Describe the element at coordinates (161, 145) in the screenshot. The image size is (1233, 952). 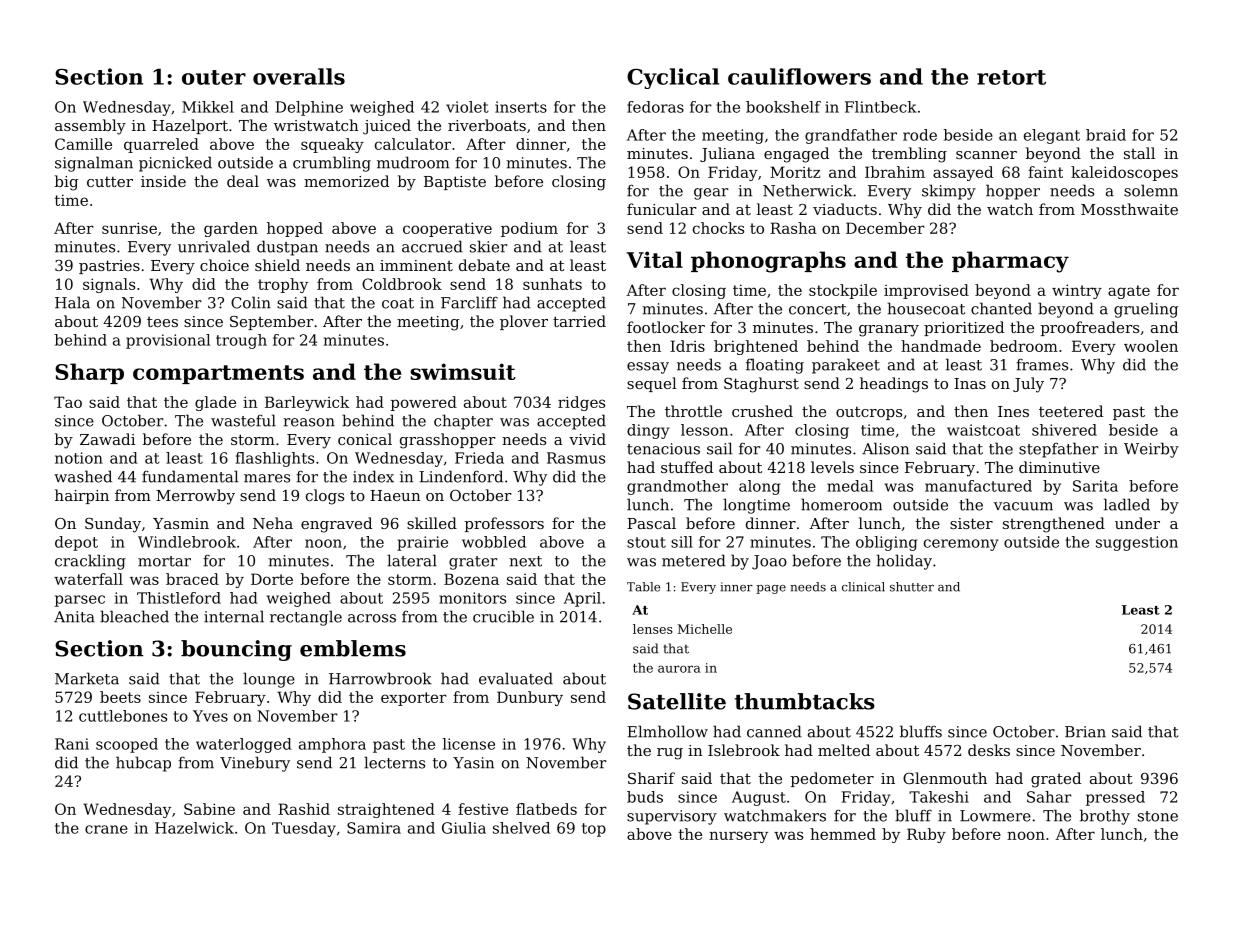
I see `quarreled` at that location.
